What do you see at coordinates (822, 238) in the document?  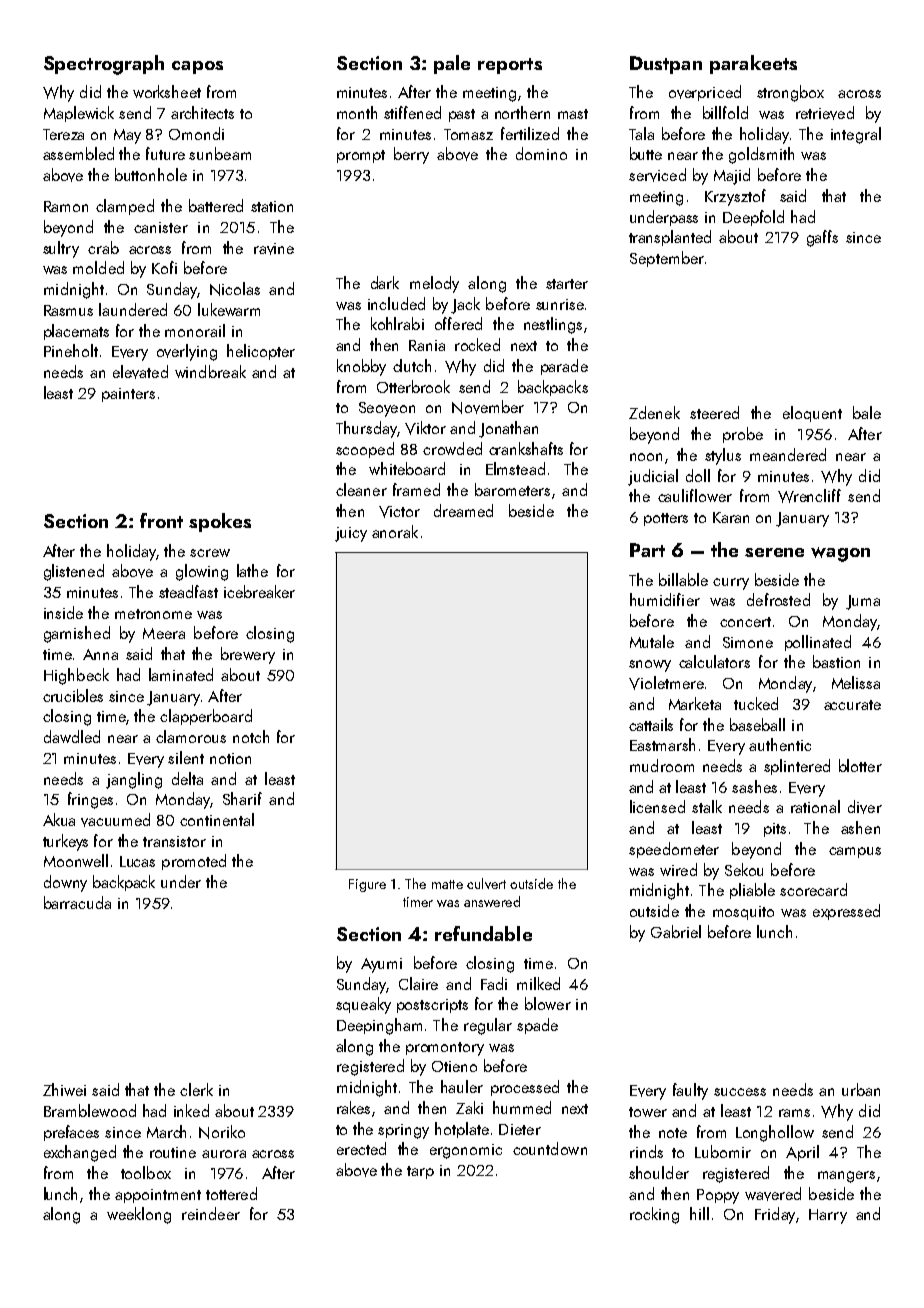 I see `gaffs` at bounding box center [822, 238].
